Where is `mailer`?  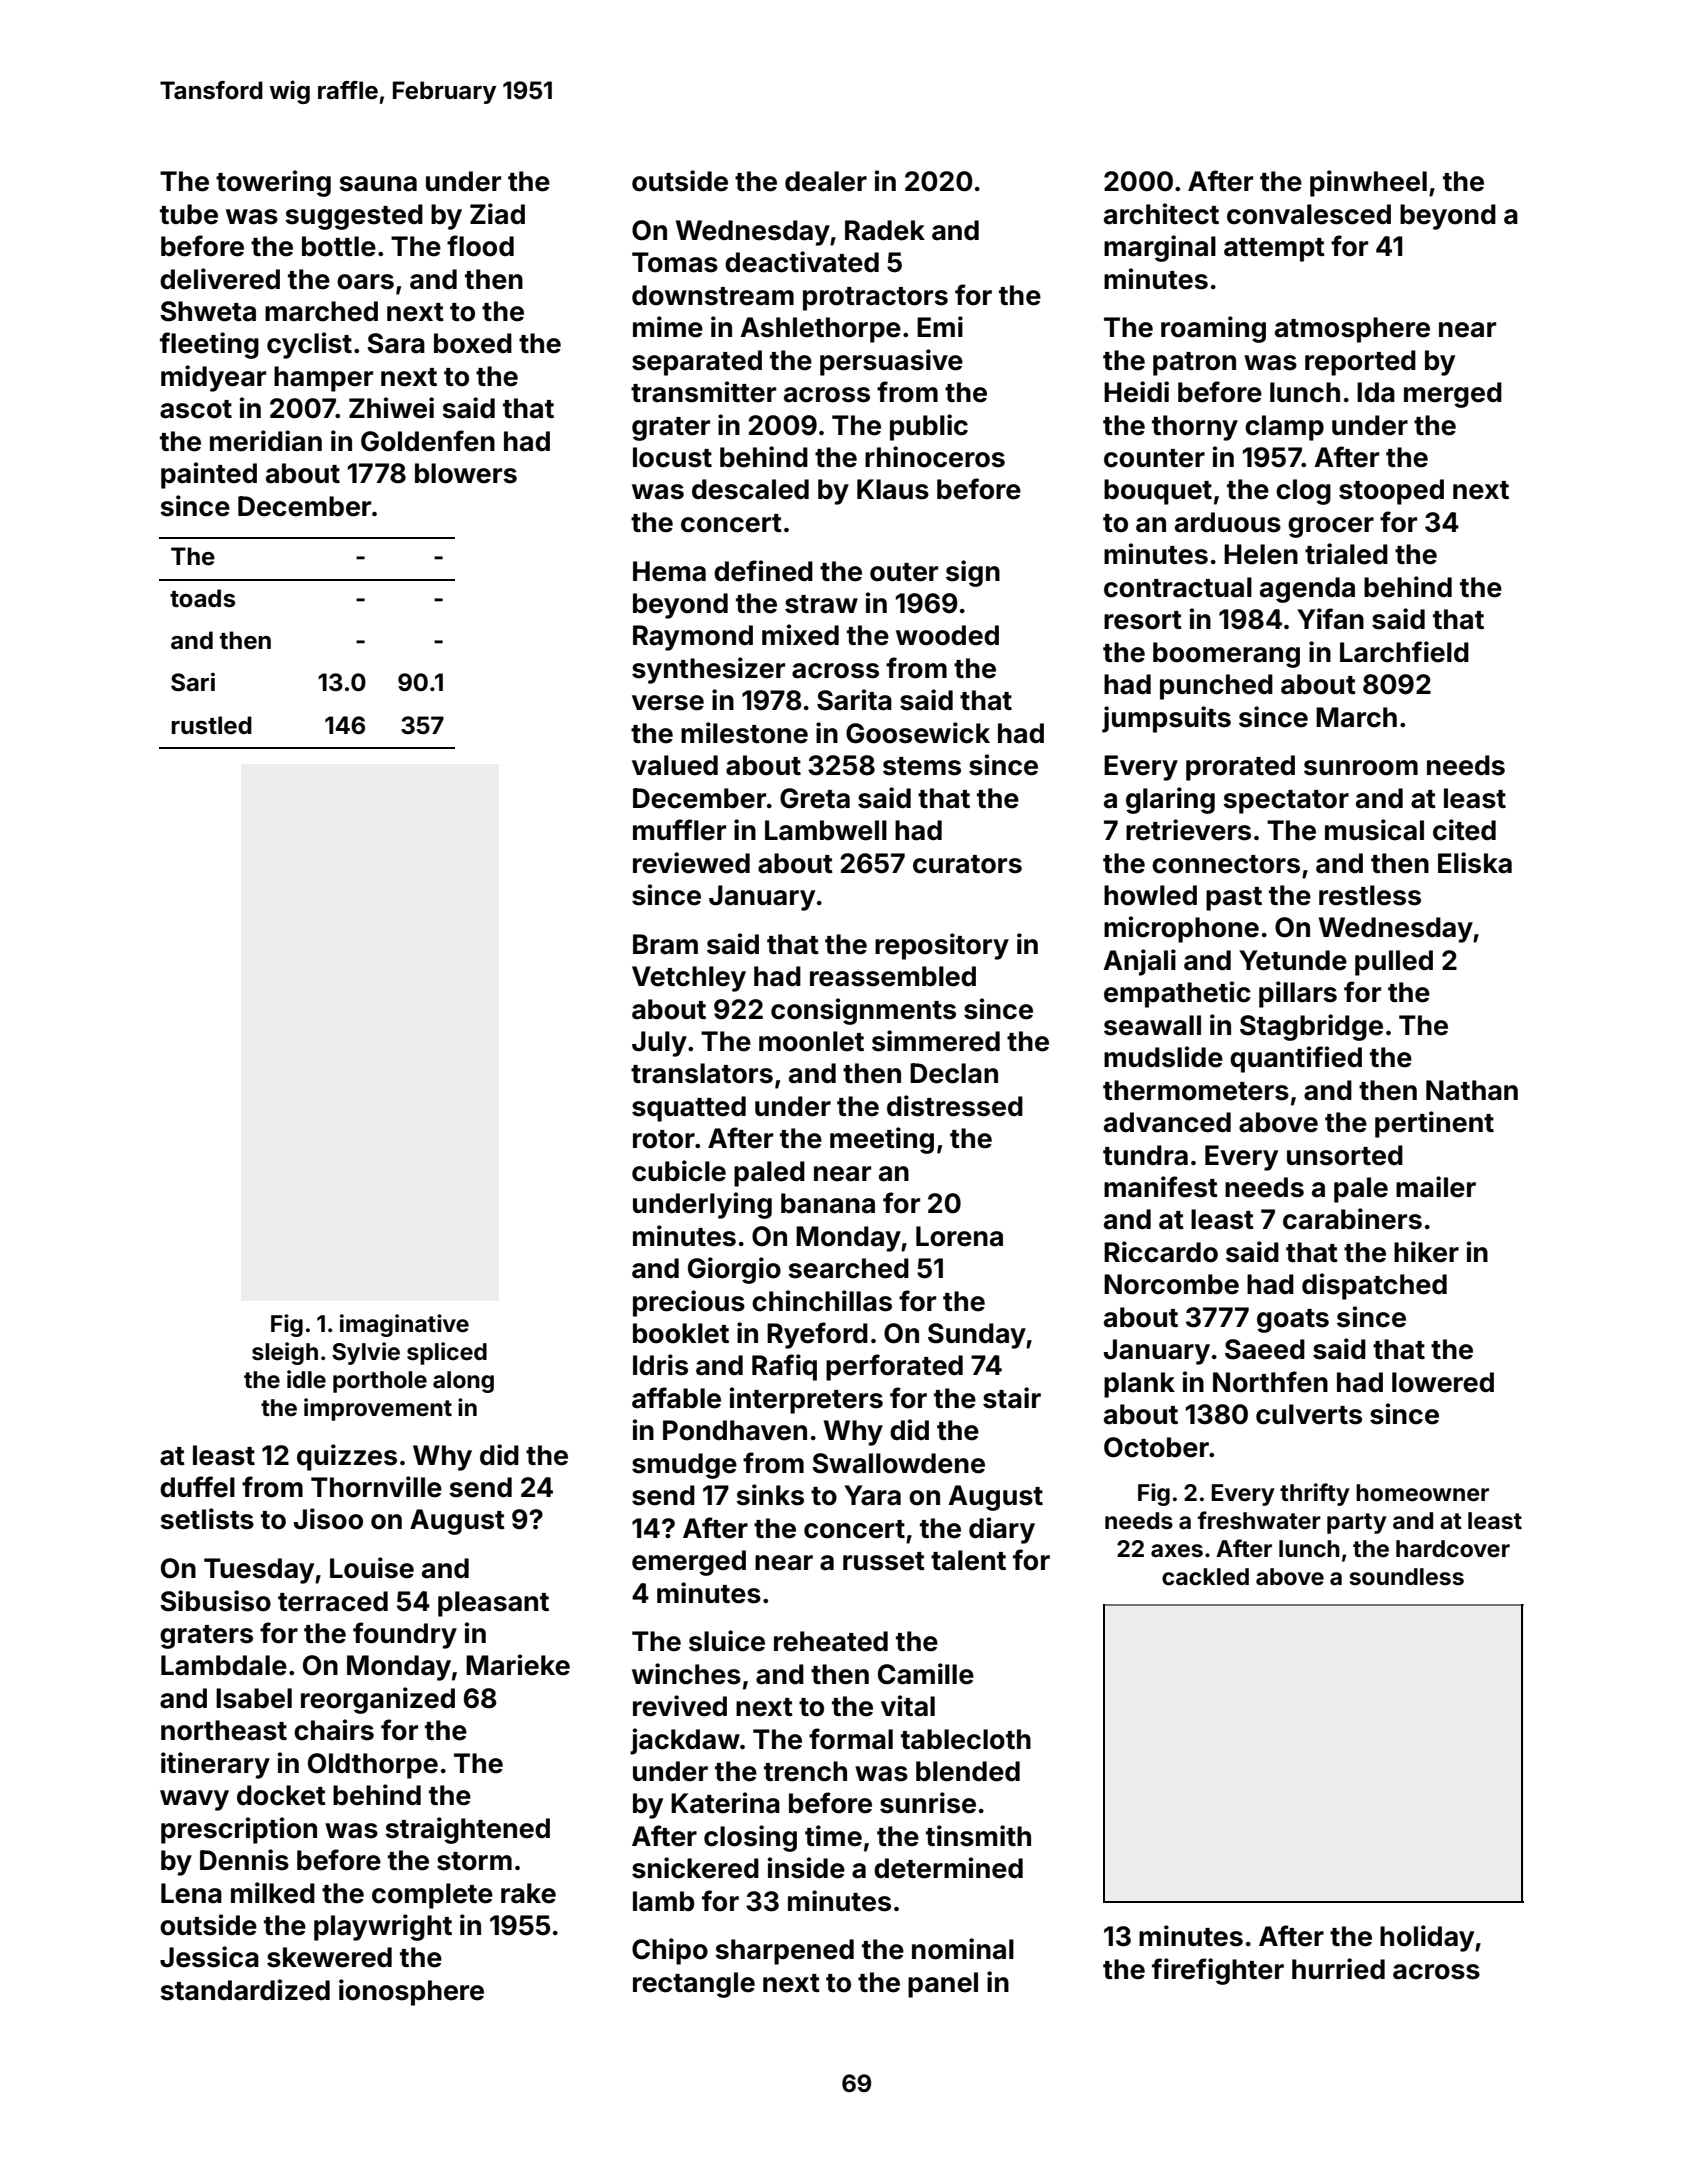 mailer is located at coordinates (1436, 1187).
